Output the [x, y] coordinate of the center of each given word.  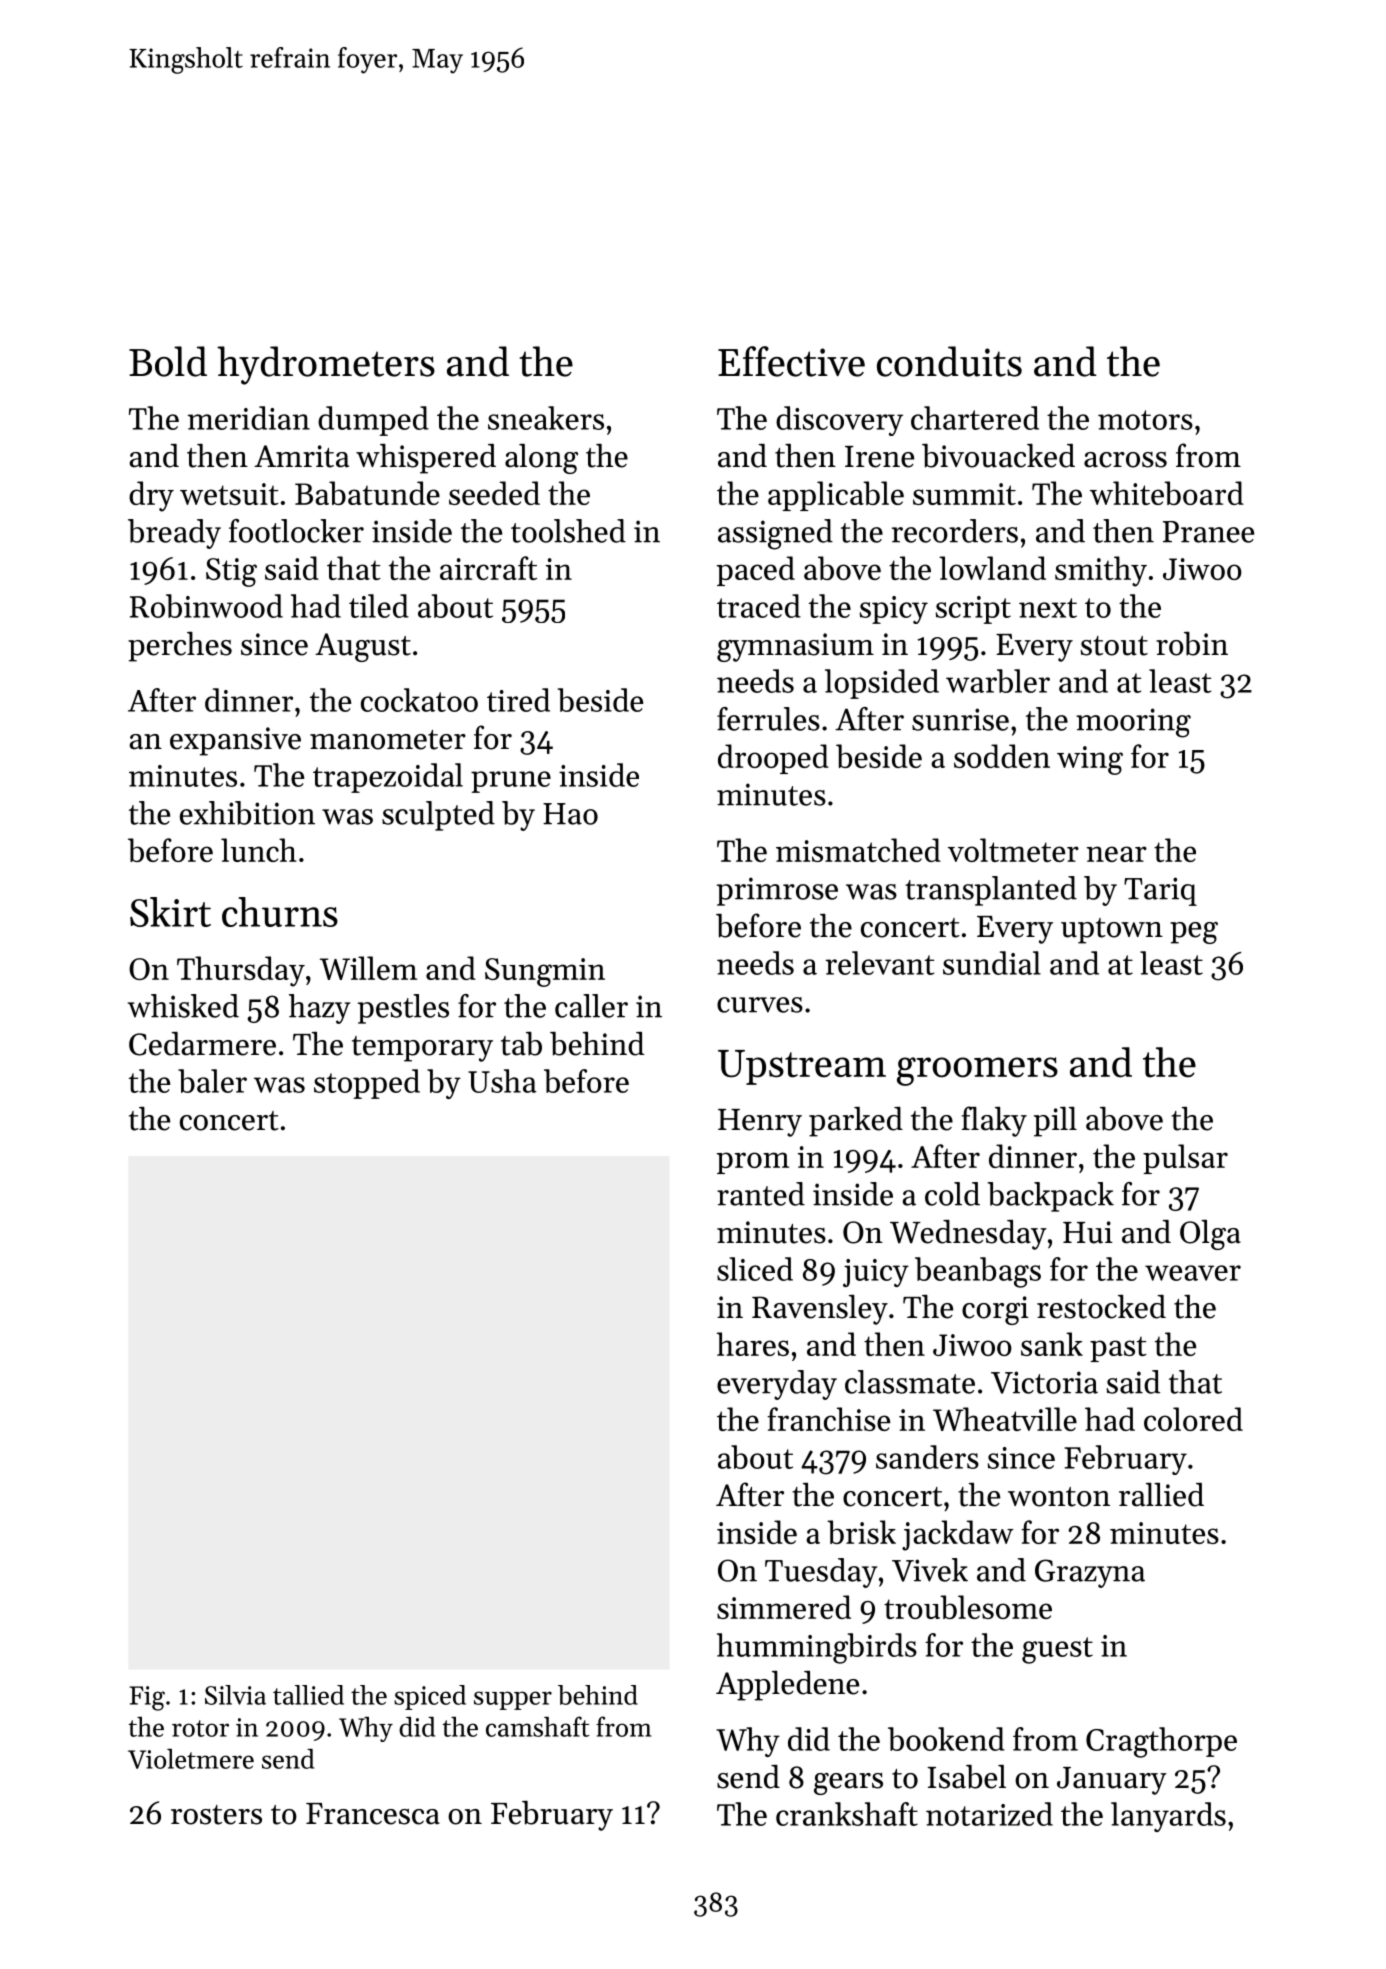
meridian [249, 418]
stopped [367, 1084]
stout [1114, 646]
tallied [308, 1695]
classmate [910, 1382]
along [541, 459]
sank [1052, 1344]
